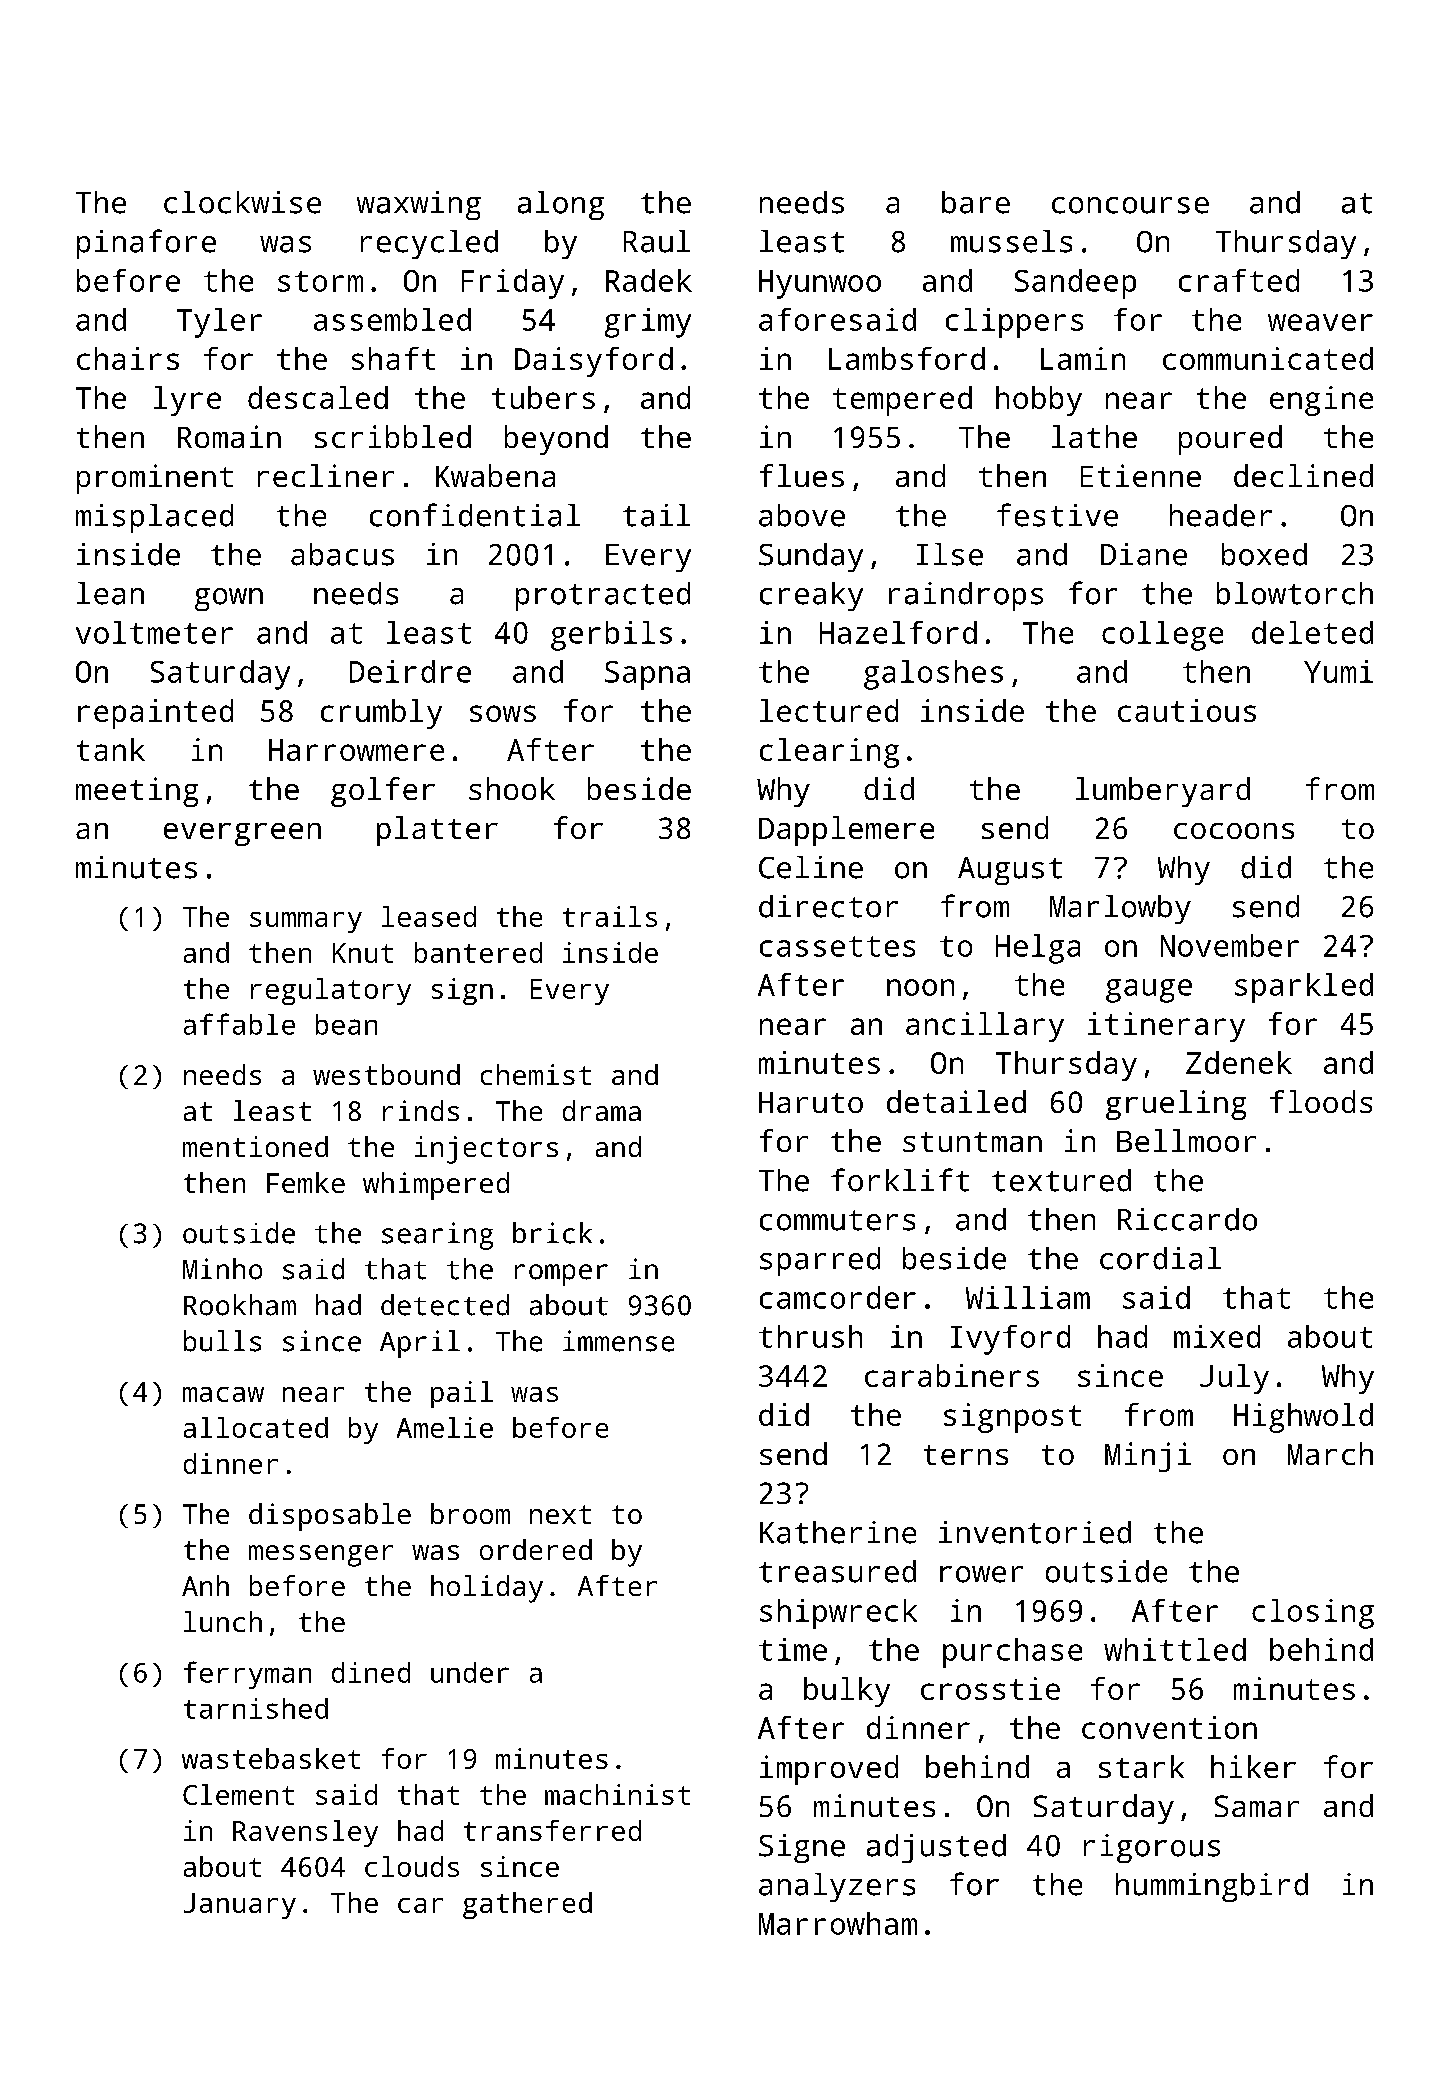 This document has height=2100, width=1450. What do you see at coordinates (137, 792) in the document?
I see `meeting` at bounding box center [137, 792].
